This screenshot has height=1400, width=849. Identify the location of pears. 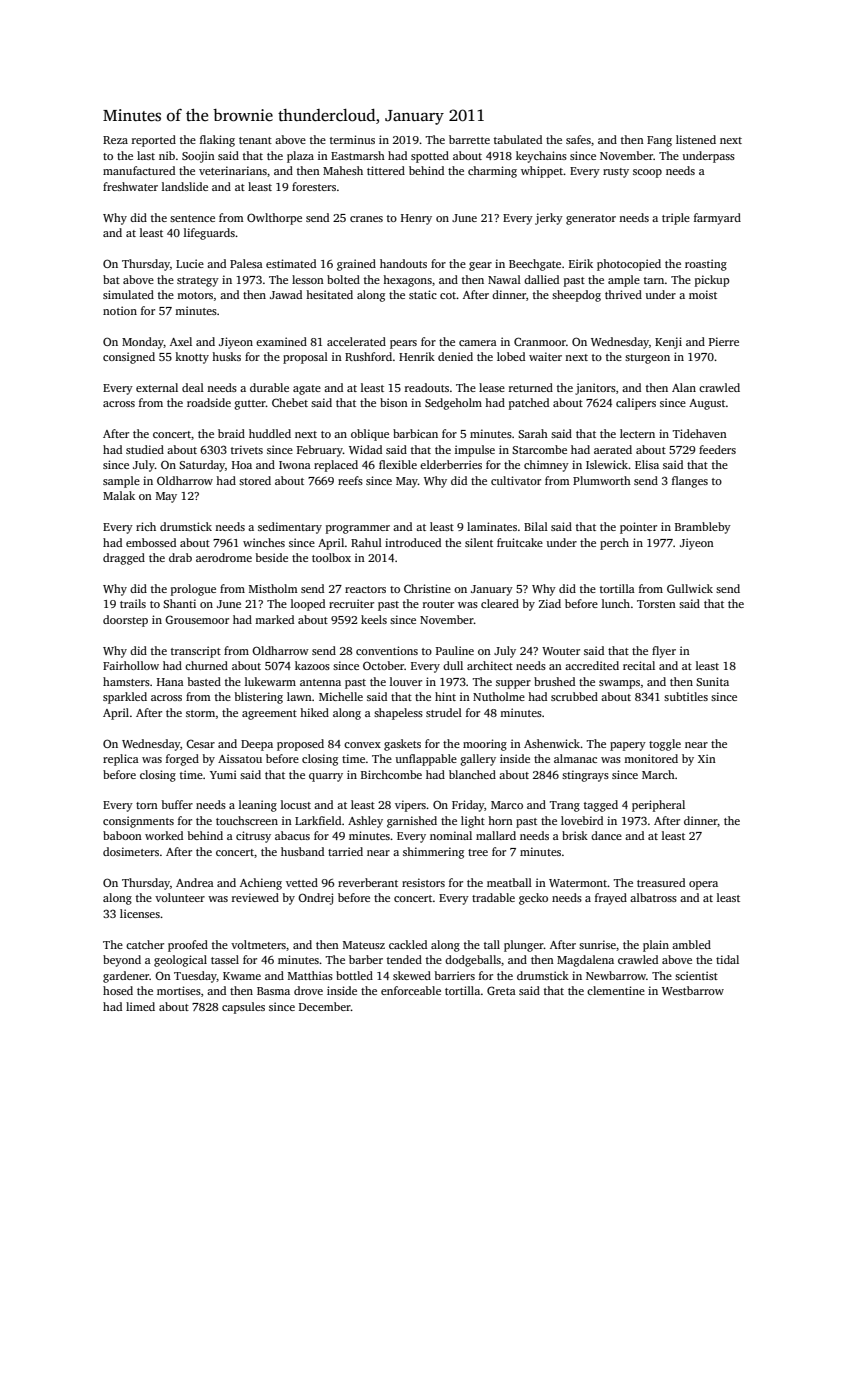
(403, 344).
